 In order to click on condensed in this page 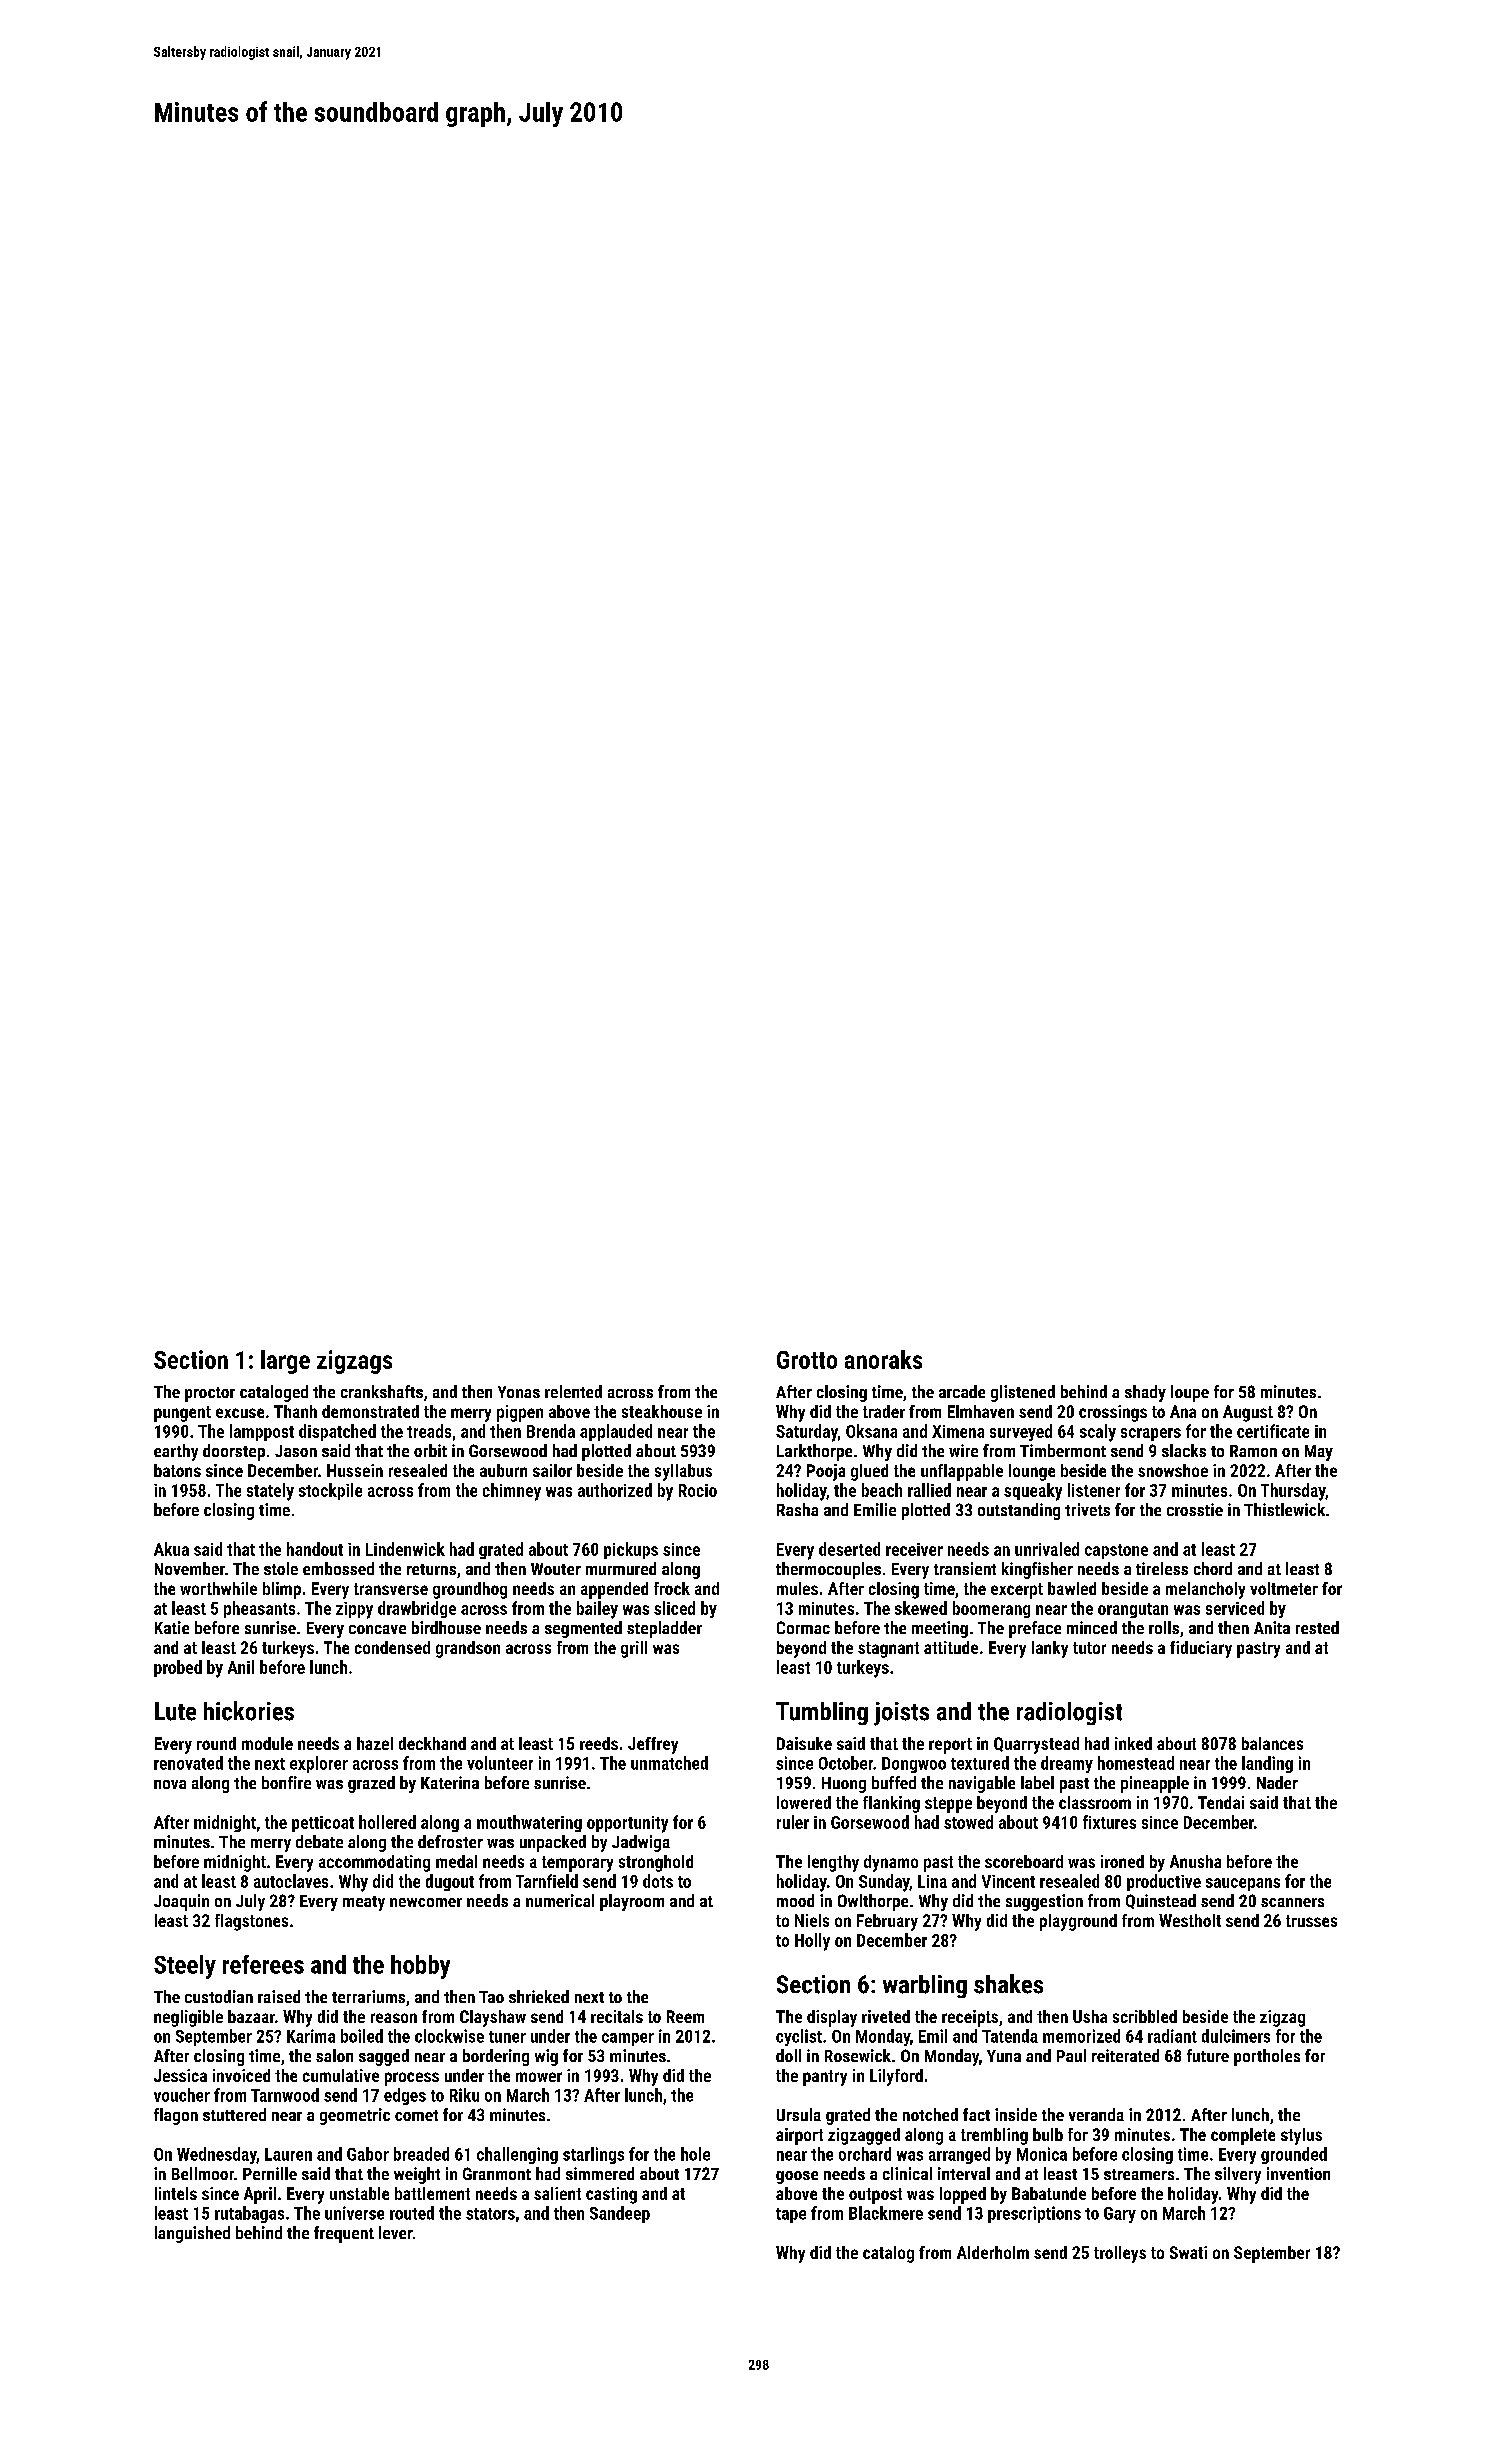, I will do `click(392, 1647)`.
